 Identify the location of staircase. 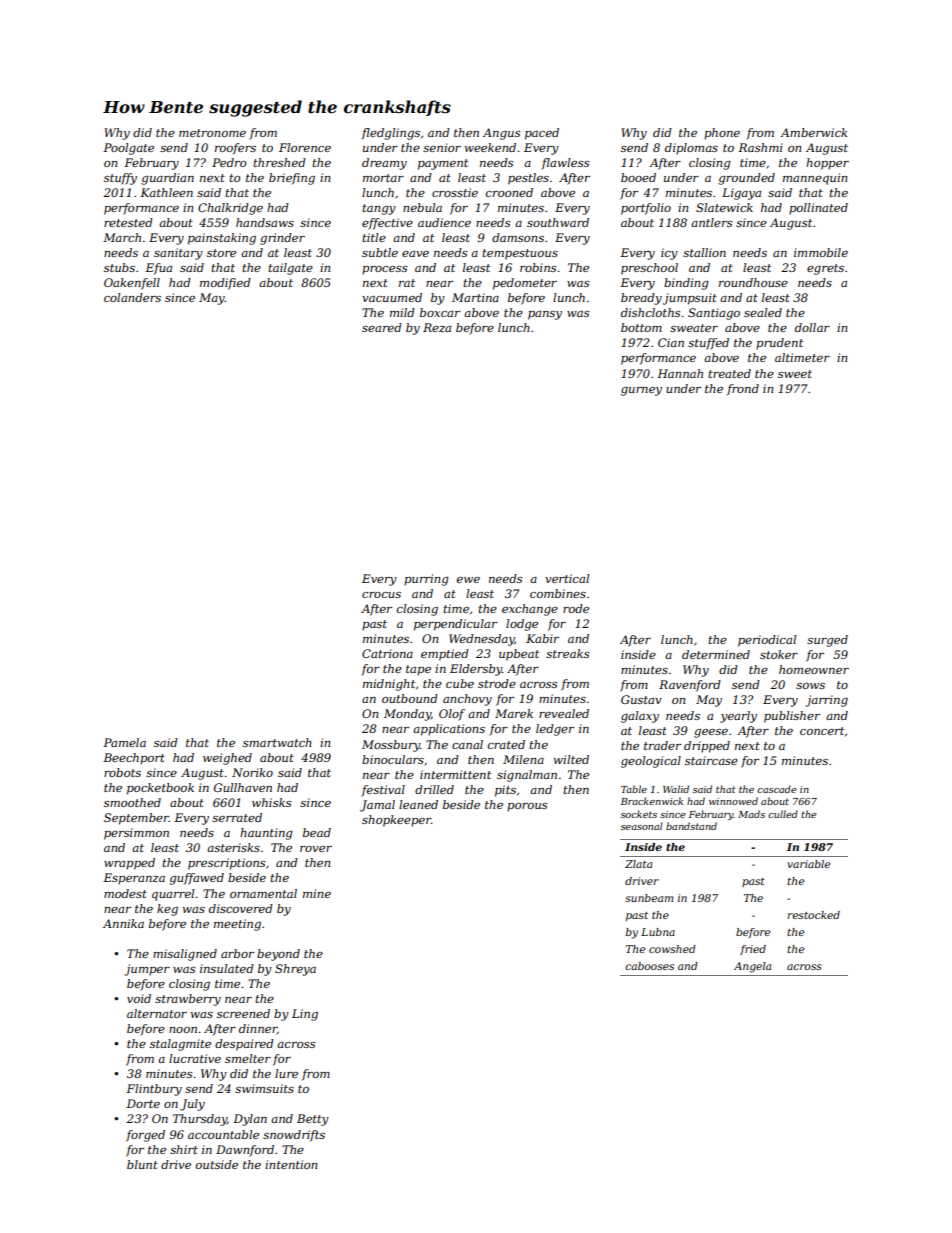
(711, 760).
